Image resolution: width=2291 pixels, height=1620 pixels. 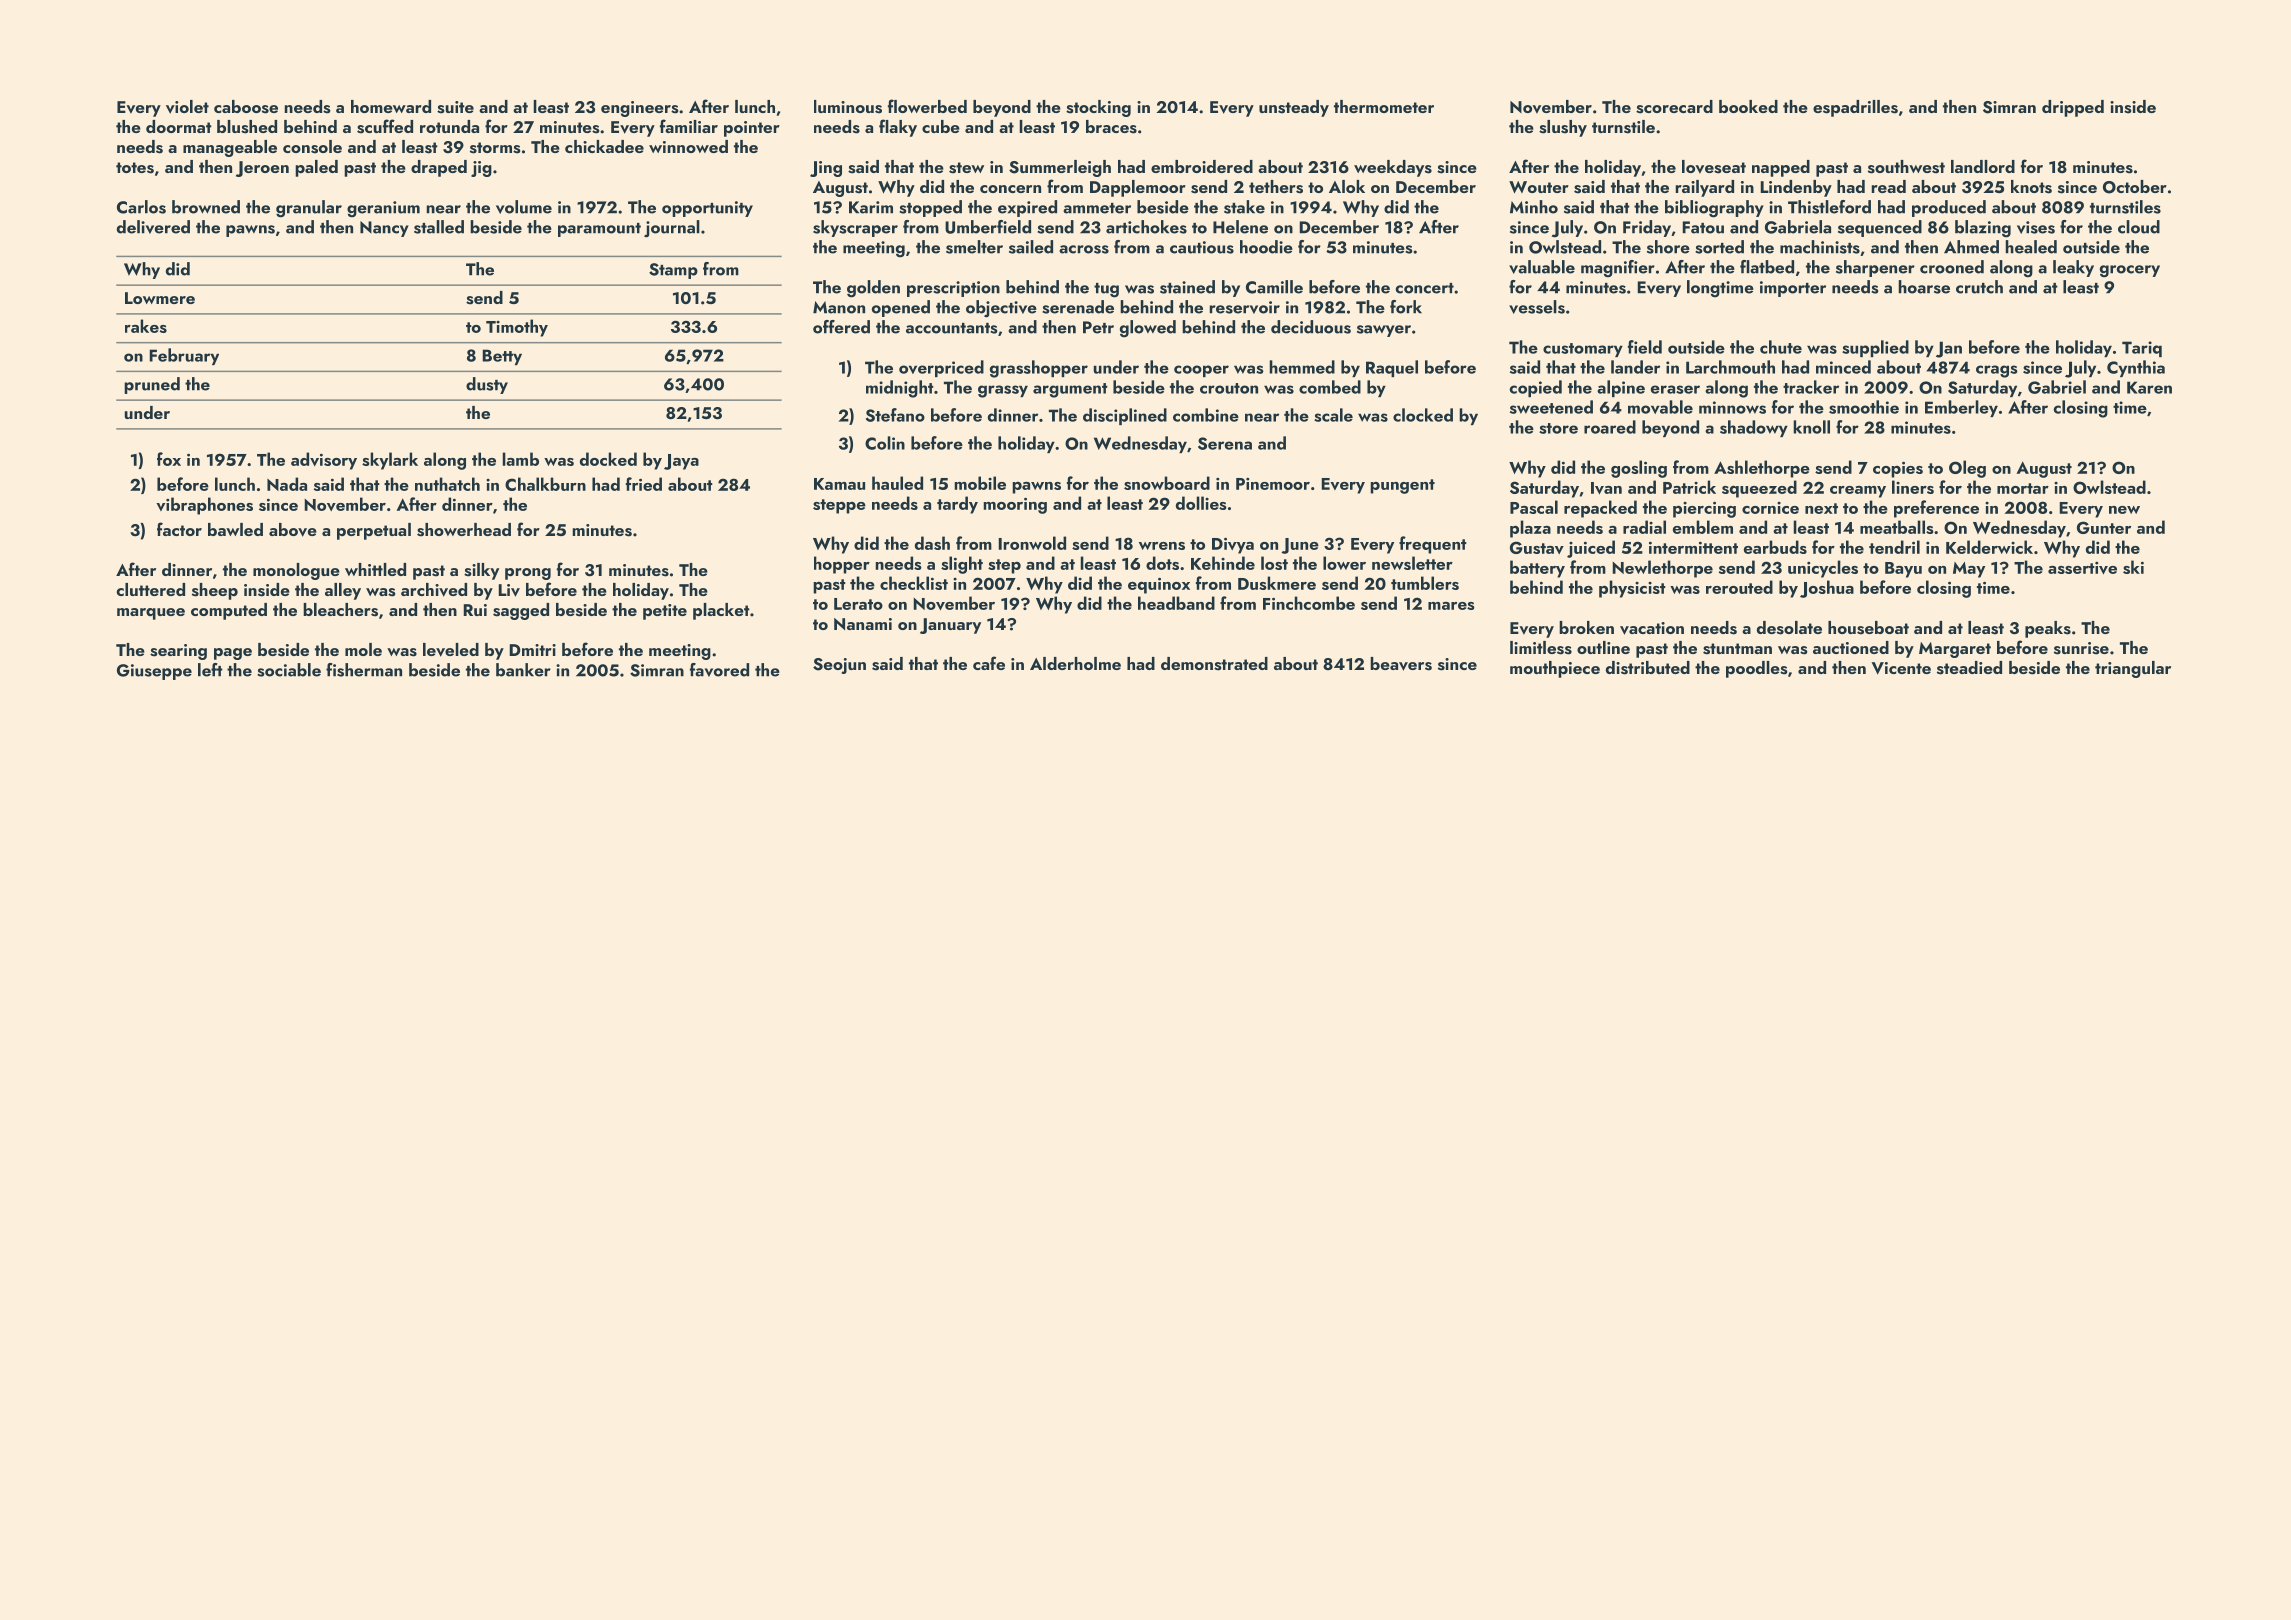 I want to click on cafe, so click(x=989, y=663).
